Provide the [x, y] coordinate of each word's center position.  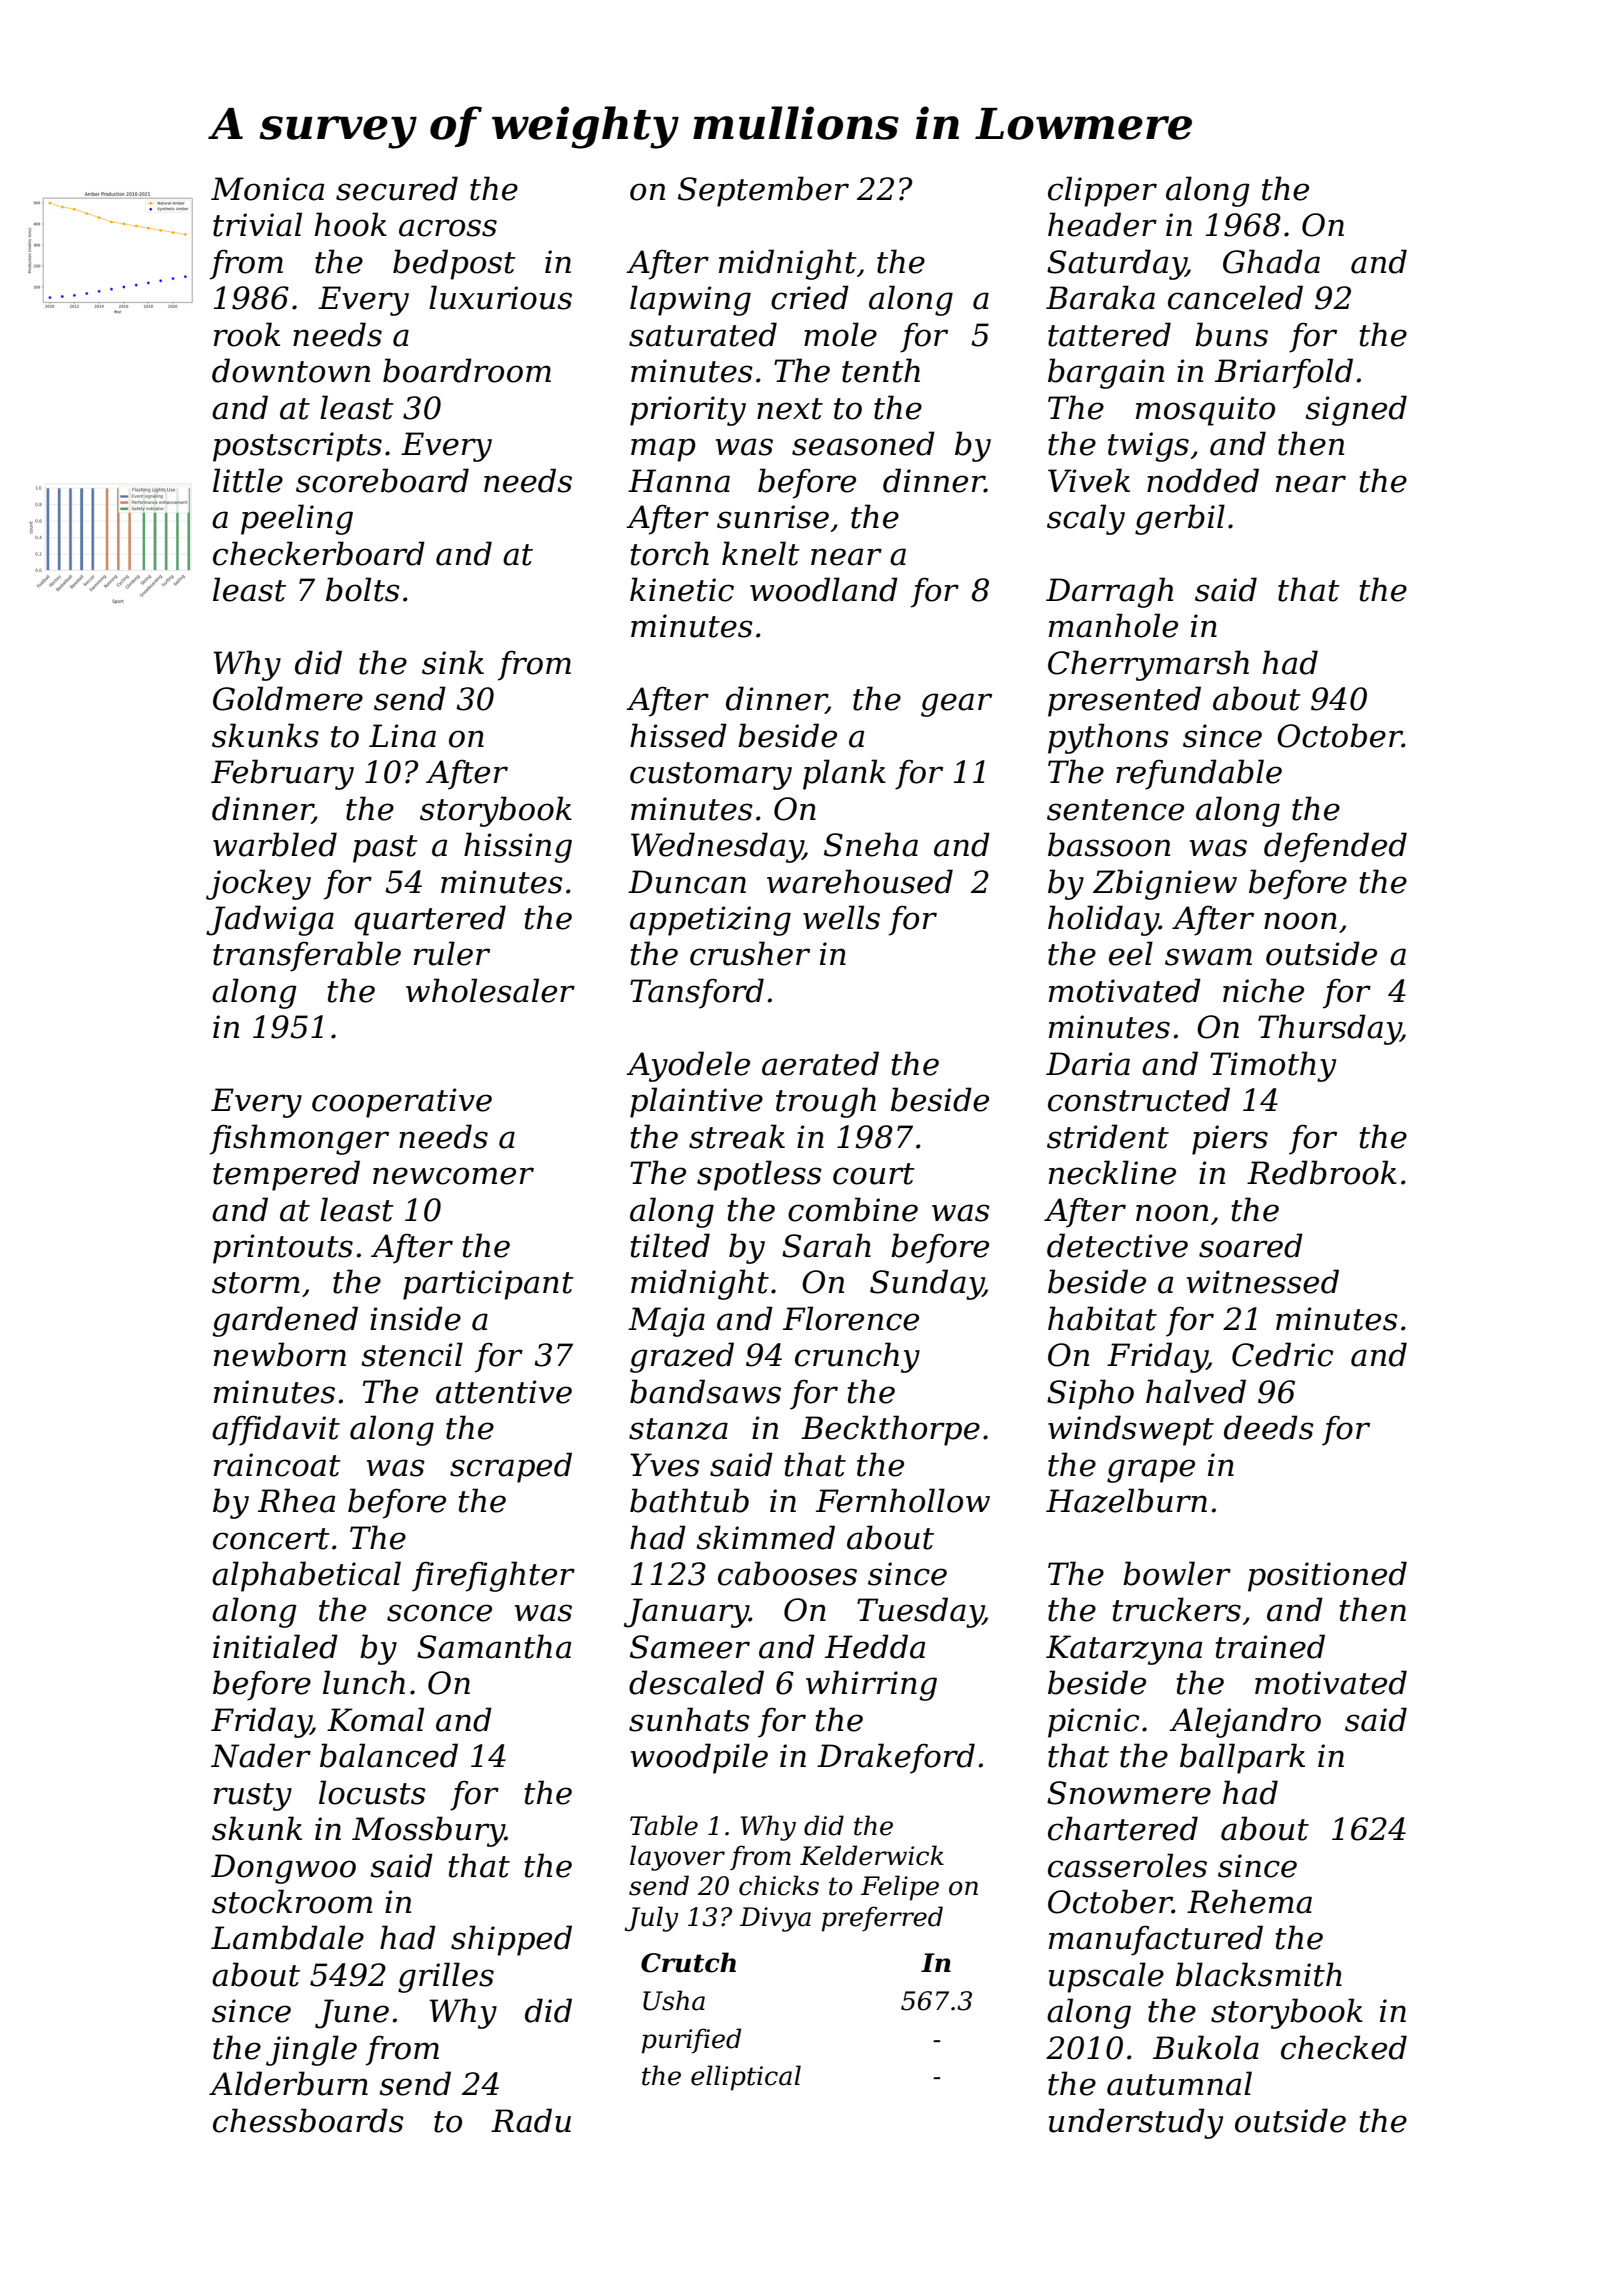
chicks [779, 1885]
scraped [511, 1467]
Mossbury [428, 1831]
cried [810, 297]
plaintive [696, 1102]
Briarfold [1284, 373]
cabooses [787, 1573]
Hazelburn [1126, 1500]
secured [397, 188]
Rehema [1249, 1901]
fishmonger [299, 1139]
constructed [1139, 1099]
